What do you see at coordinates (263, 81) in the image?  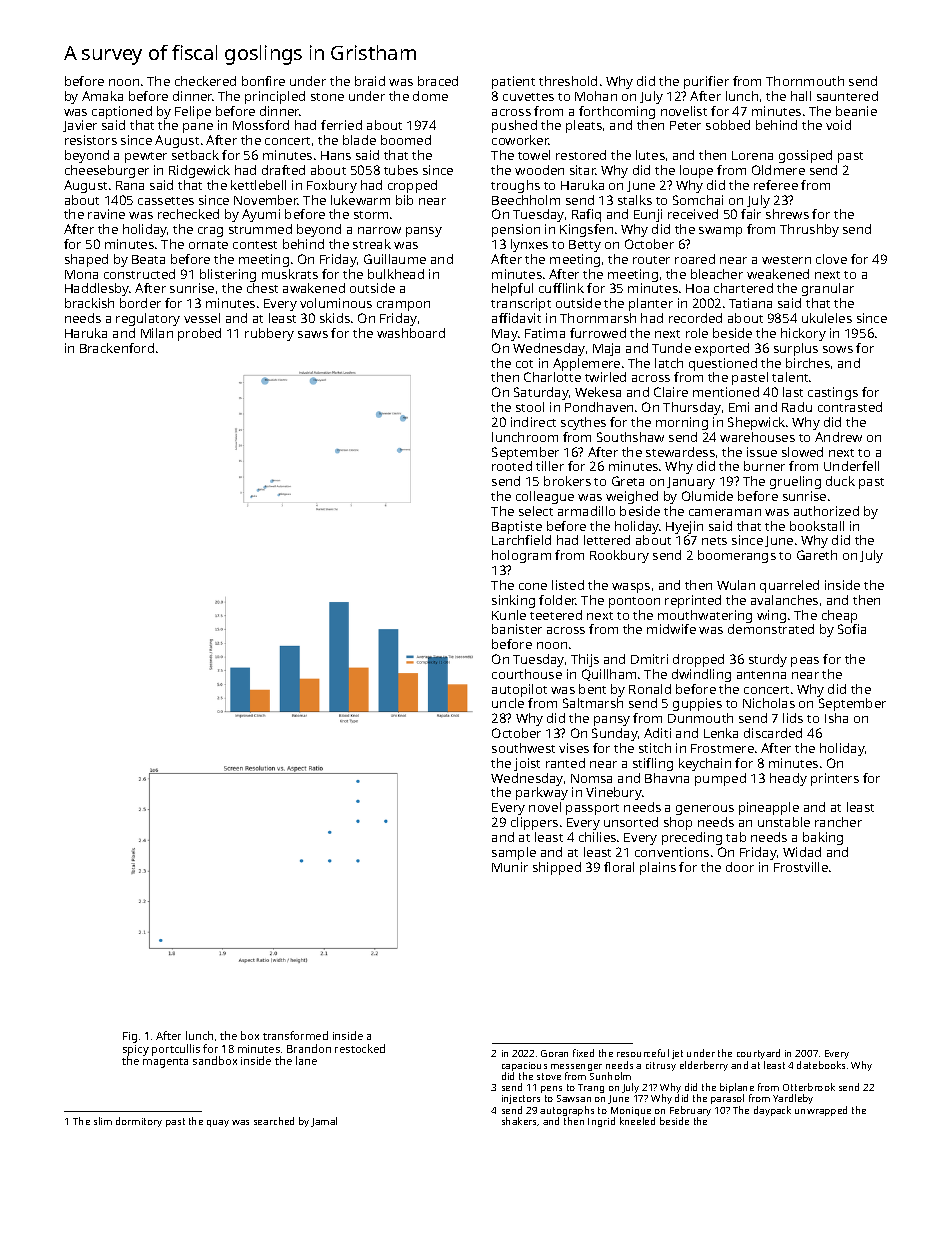 I see `bonfire` at bounding box center [263, 81].
